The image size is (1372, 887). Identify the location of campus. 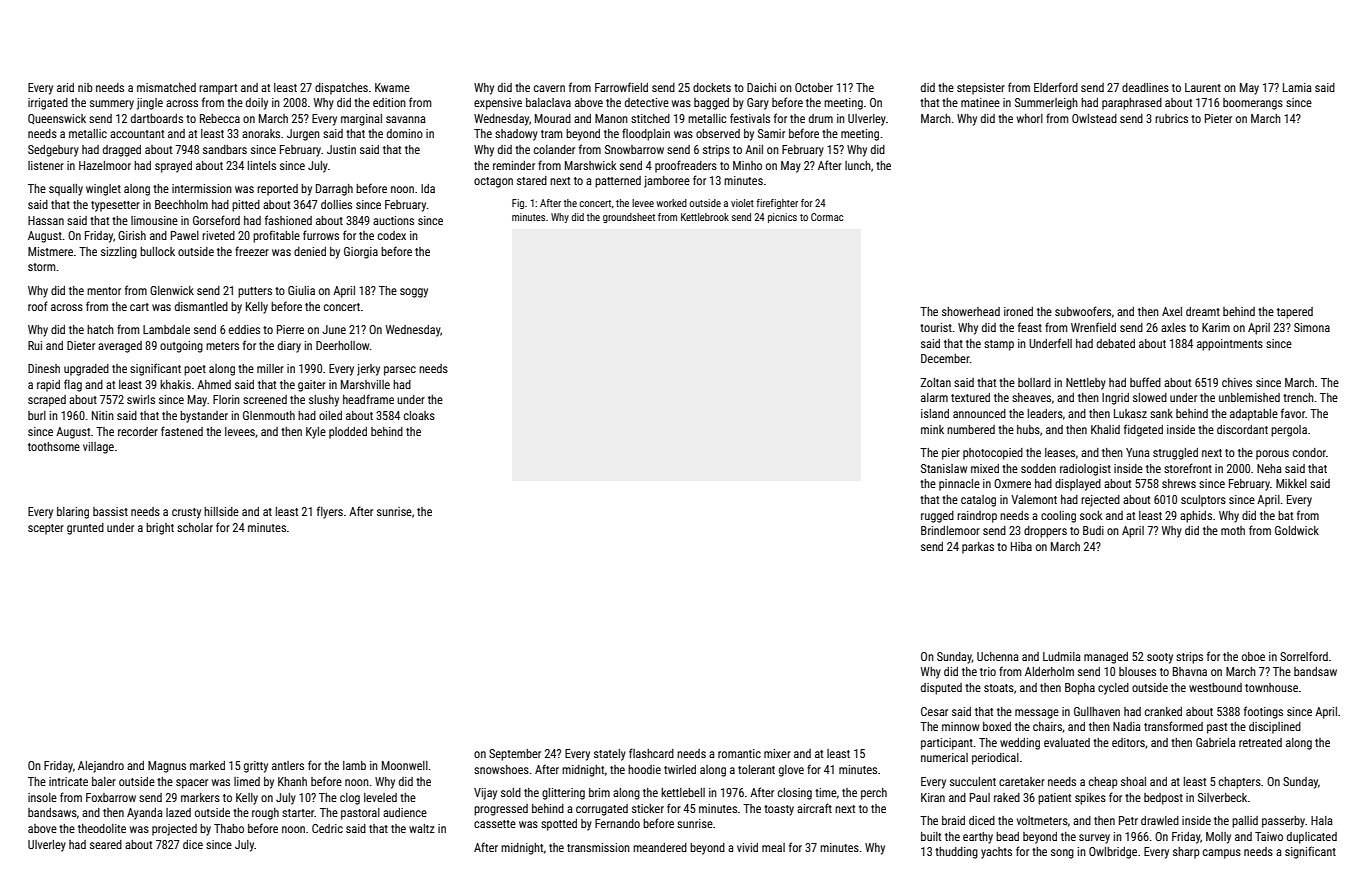
(1222, 854).
